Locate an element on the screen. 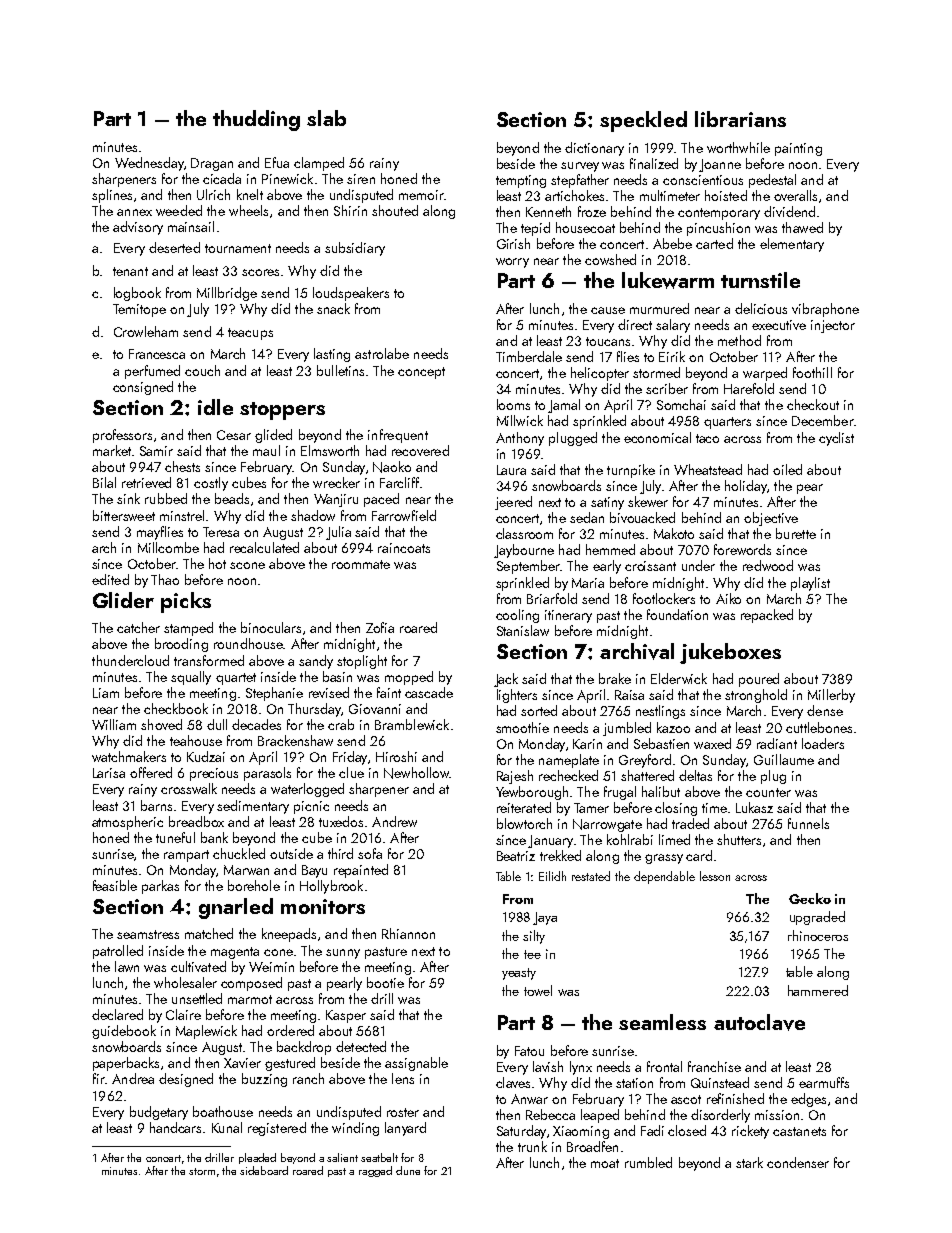 This screenshot has width=952, height=1233. hot is located at coordinates (217, 563).
